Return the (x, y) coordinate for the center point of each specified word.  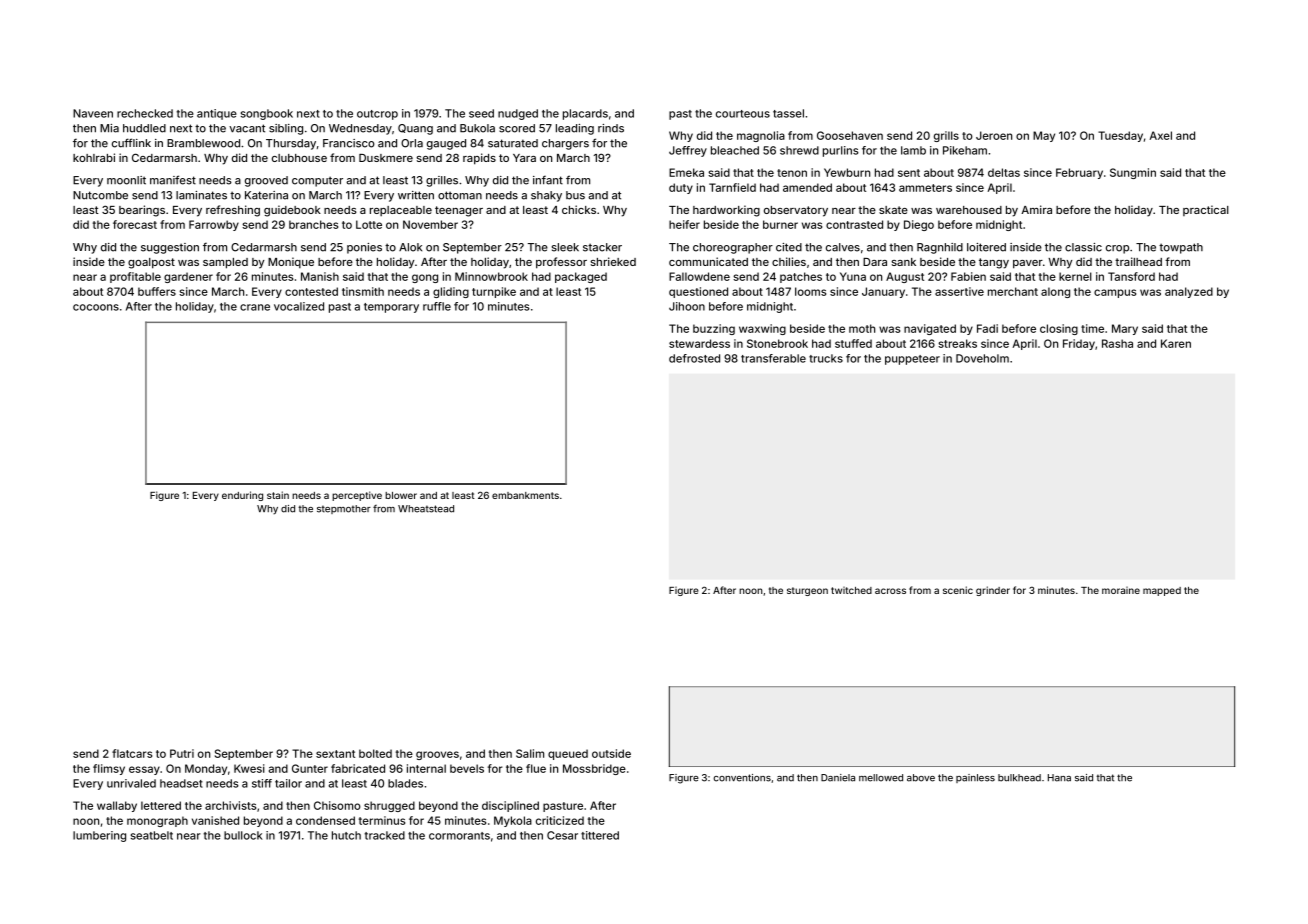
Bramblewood (203, 143)
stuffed (853, 343)
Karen (1176, 343)
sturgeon (807, 591)
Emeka (686, 172)
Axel (1160, 135)
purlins (841, 151)
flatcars (132, 753)
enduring (242, 496)
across (890, 591)
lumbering (99, 836)
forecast (135, 224)
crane (255, 307)
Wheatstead (426, 509)
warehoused (969, 210)
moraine (1121, 590)
